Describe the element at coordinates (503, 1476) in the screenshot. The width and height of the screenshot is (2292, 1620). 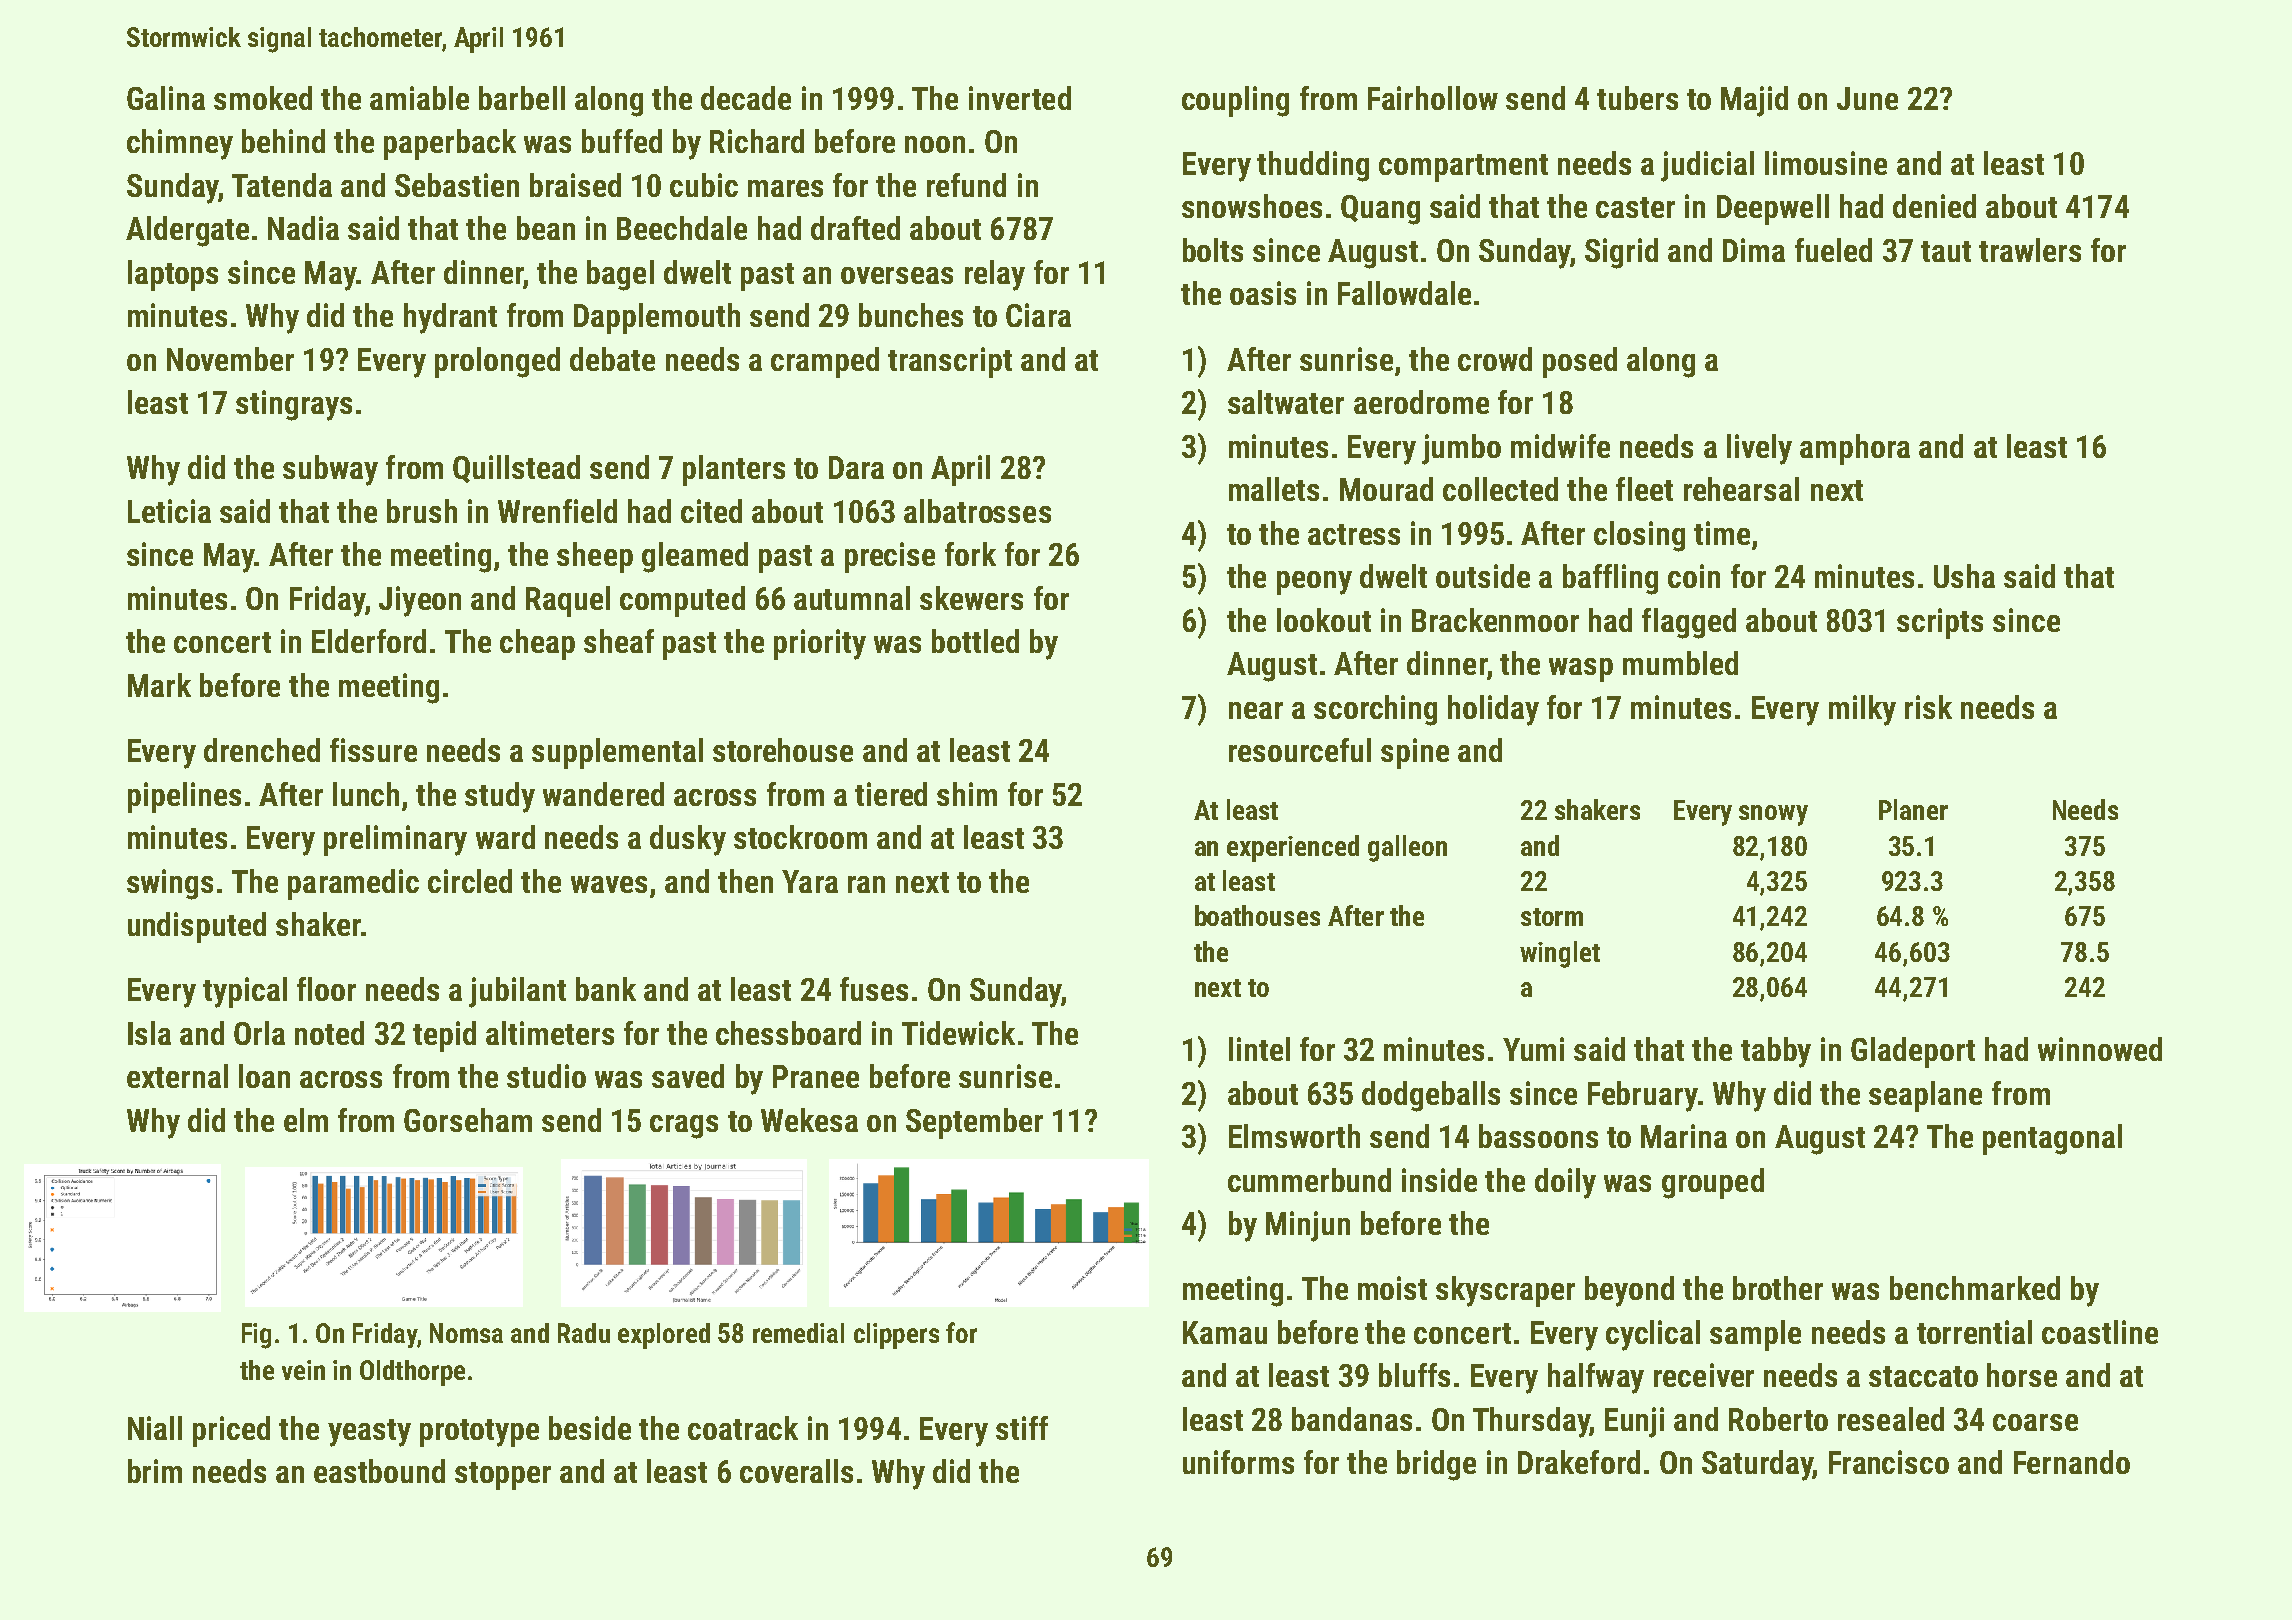
I see `stopper` at that location.
